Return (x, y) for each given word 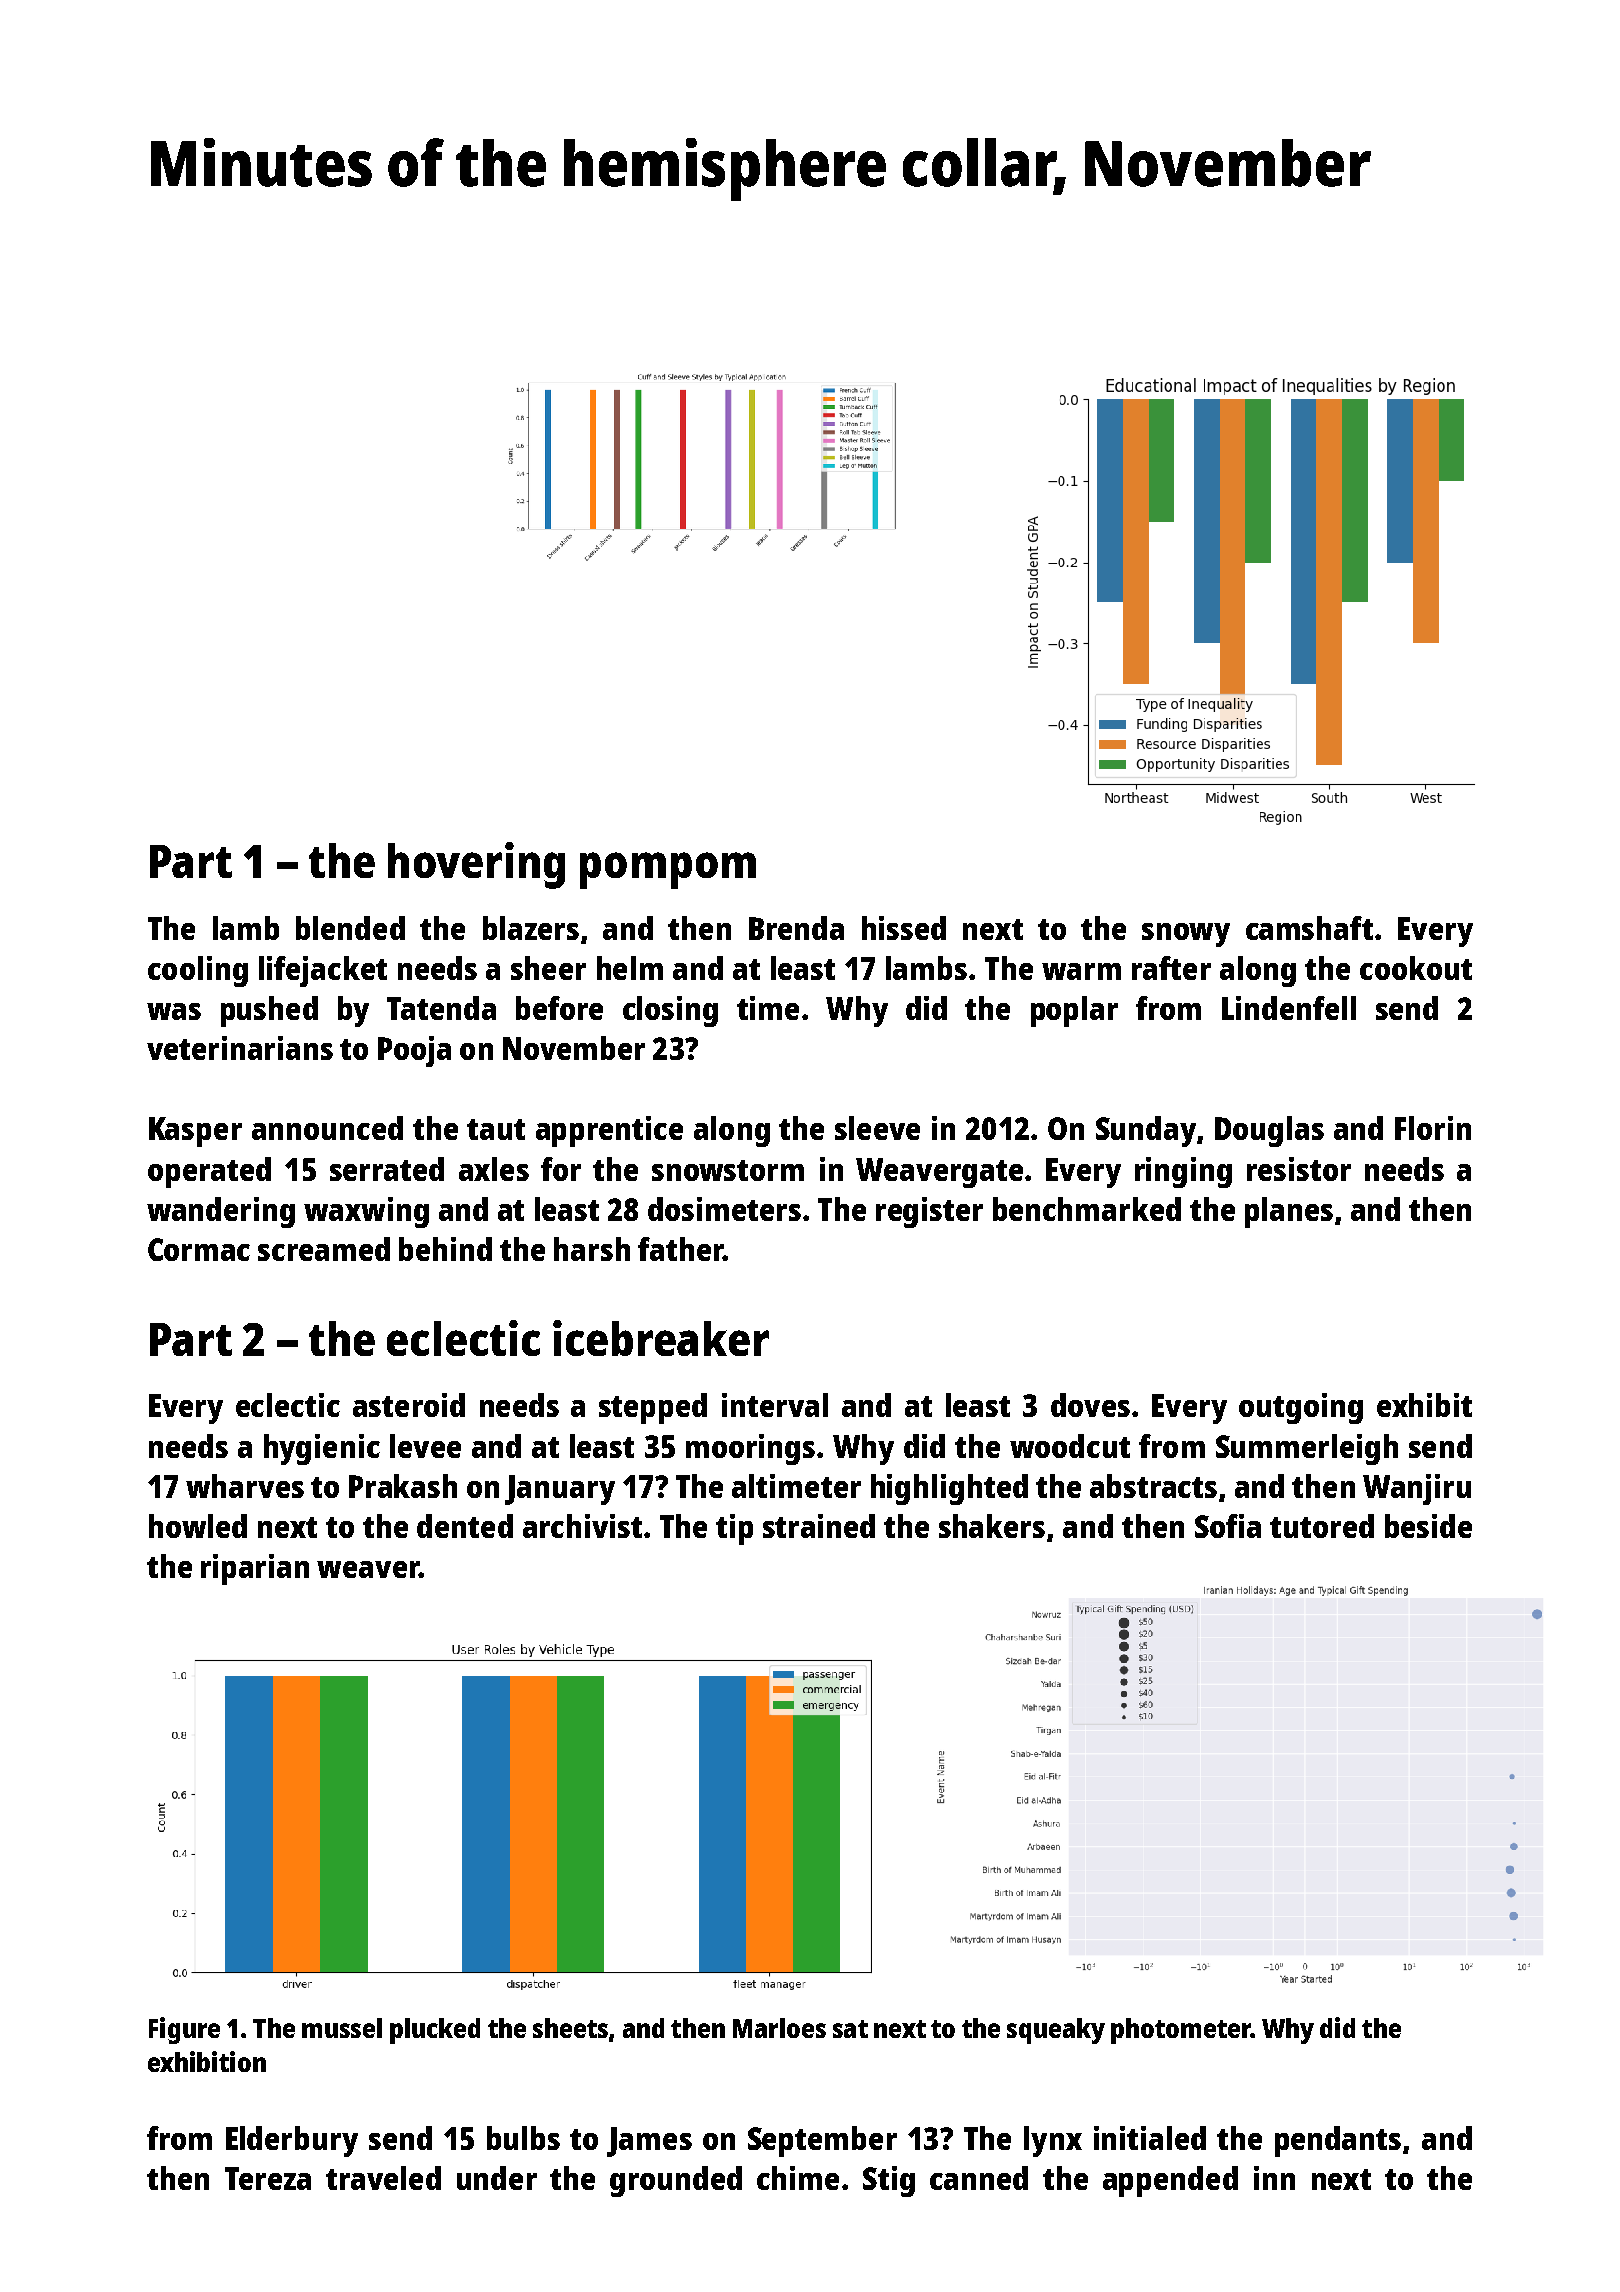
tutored (1322, 1526)
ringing (1183, 1172)
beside (1428, 1526)
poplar (1074, 1011)
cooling (198, 971)
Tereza (268, 2178)
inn (1274, 2178)
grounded (676, 2181)
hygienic (322, 1449)
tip (734, 1529)
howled (198, 1526)
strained (819, 1526)
